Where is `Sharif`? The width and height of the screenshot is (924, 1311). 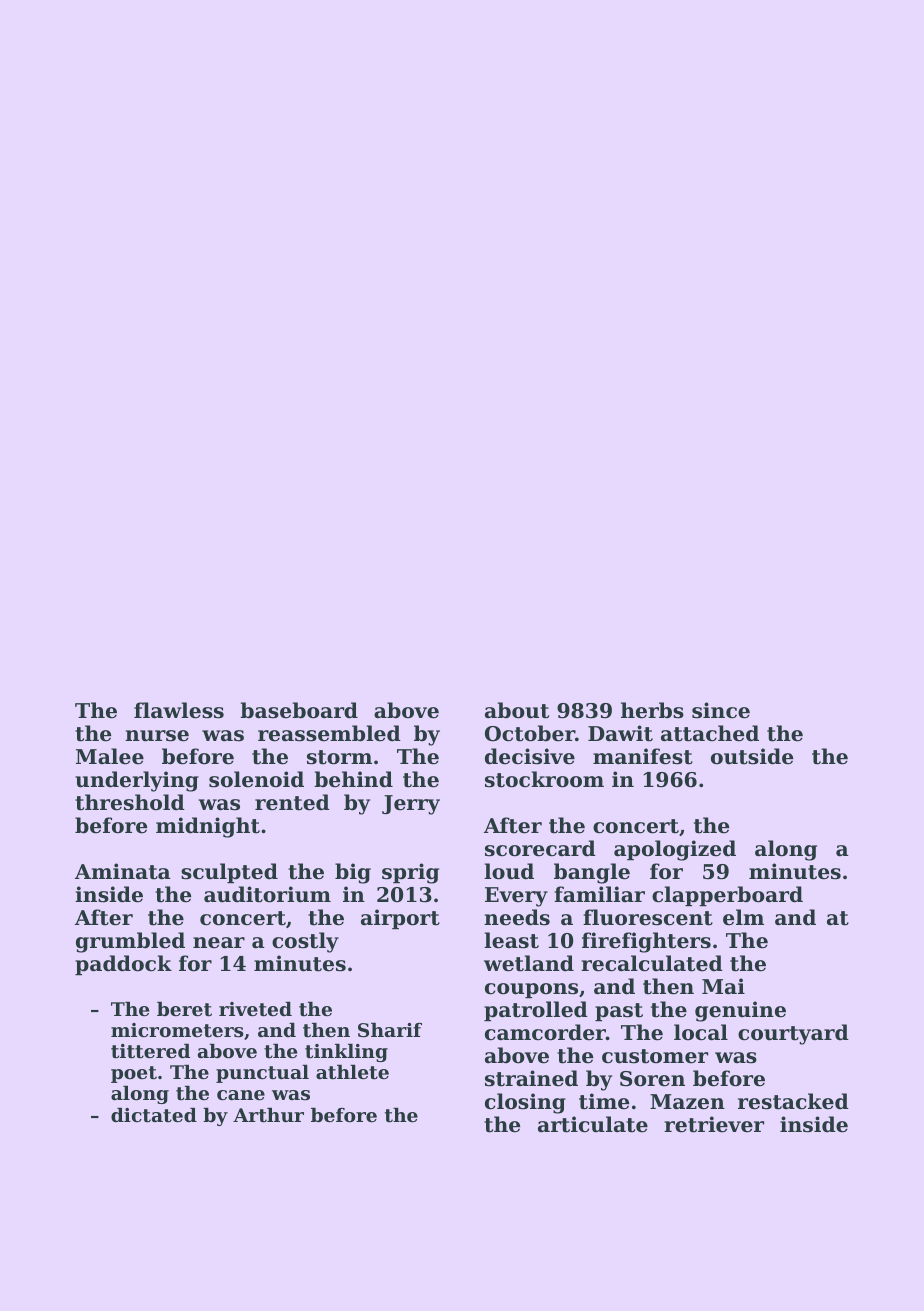 Sharif is located at coordinates (390, 1030).
